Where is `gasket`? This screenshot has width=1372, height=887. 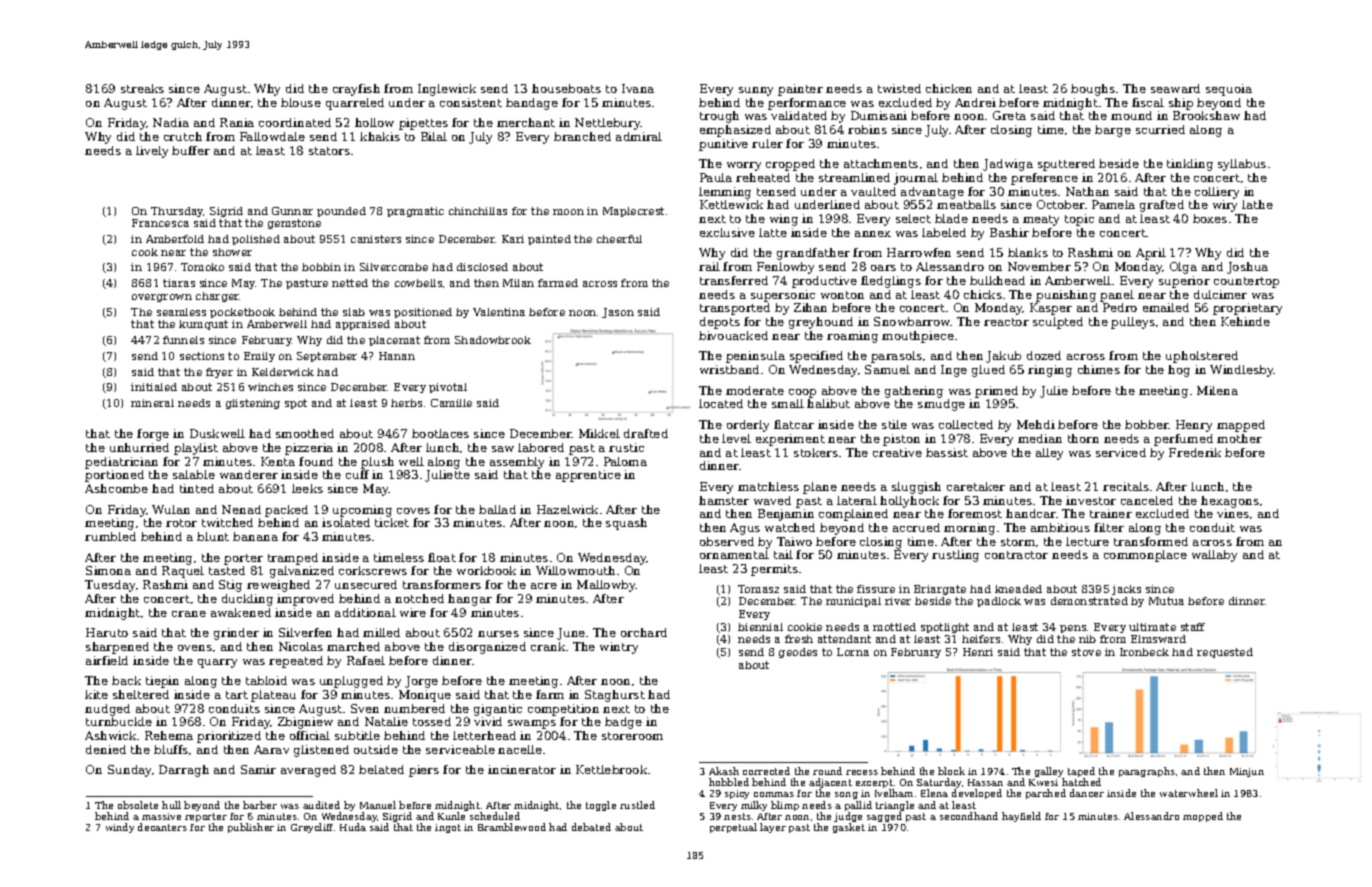 gasket is located at coordinates (849, 828).
